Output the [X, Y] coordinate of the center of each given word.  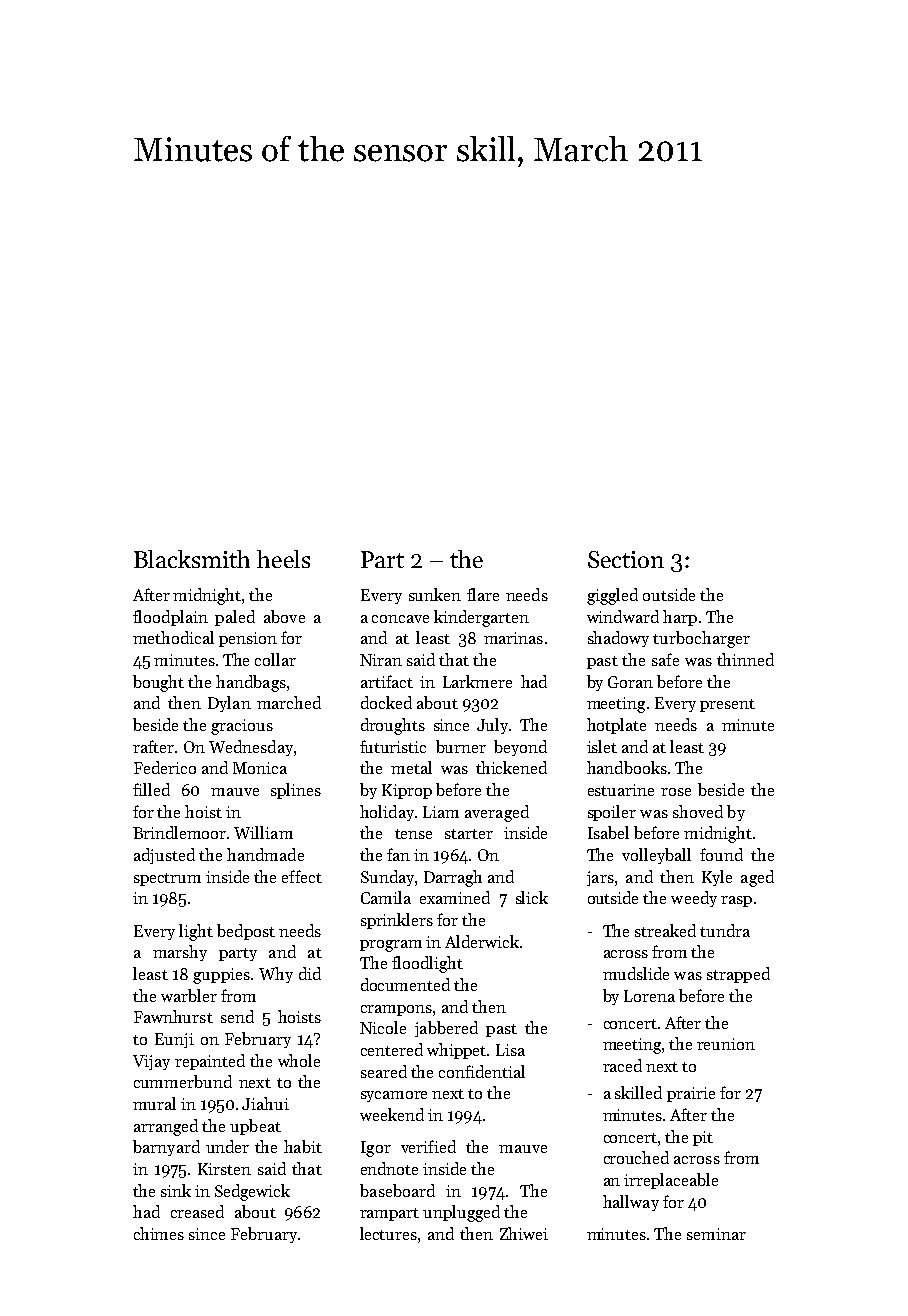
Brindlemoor [179, 832]
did [310, 973]
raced [622, 1065]
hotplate [616, 726]
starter [469, 834]
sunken [435, 594]
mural [154, 1103]
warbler [189, 995]
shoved [698, 811]
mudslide [636, 973]
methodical [173, 637]
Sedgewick [252, 1192]
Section [626, 559]
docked [386, 702]
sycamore [394, 1096]
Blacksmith [192, 559]
